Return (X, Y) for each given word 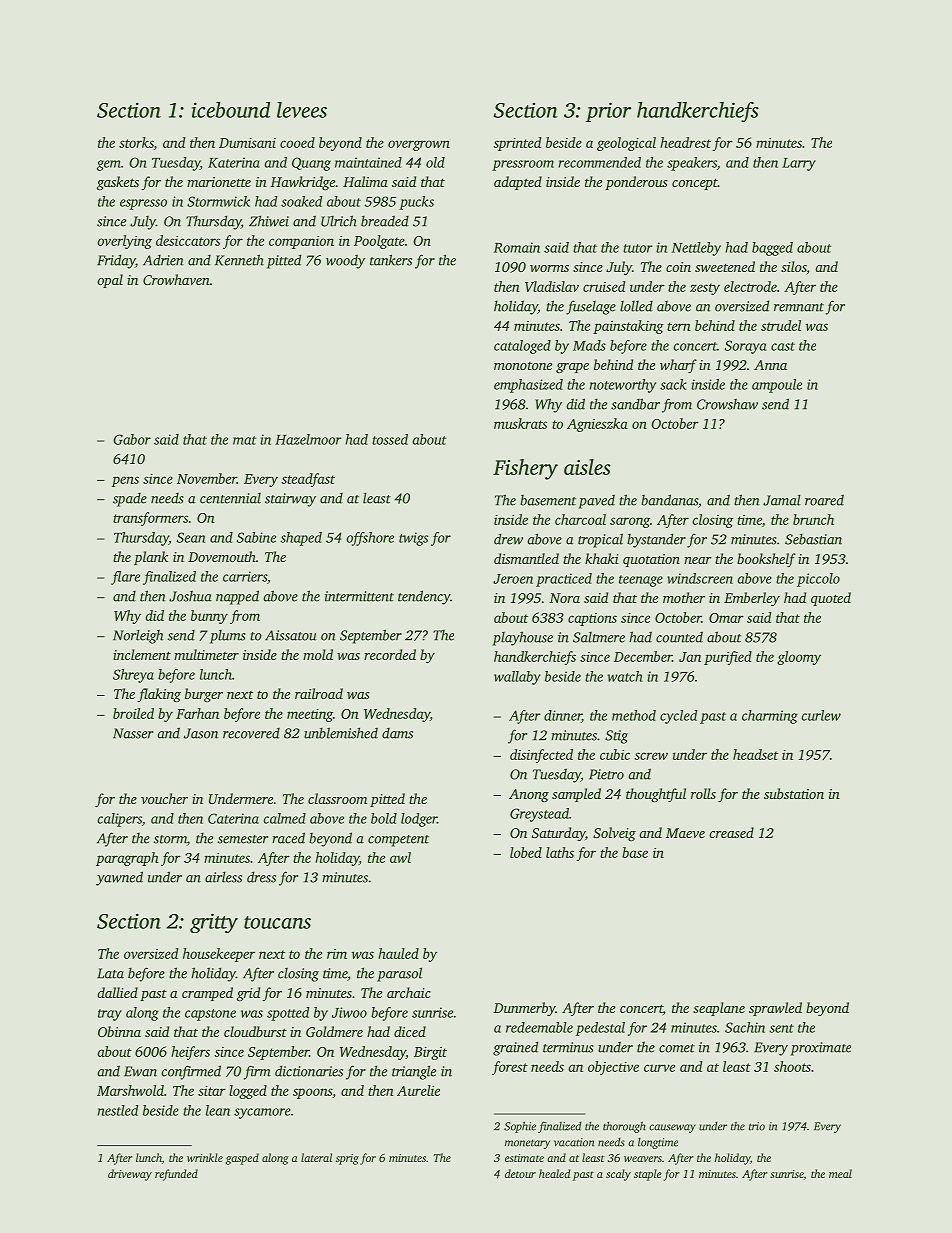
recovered (251, 733)
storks (136, 142)
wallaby (517, 678)
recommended (599, 162)
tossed (390, 439)
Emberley (752, 599)
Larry (799, 164)
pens (125, 481)
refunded (176, 1175)
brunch (813, 519)
